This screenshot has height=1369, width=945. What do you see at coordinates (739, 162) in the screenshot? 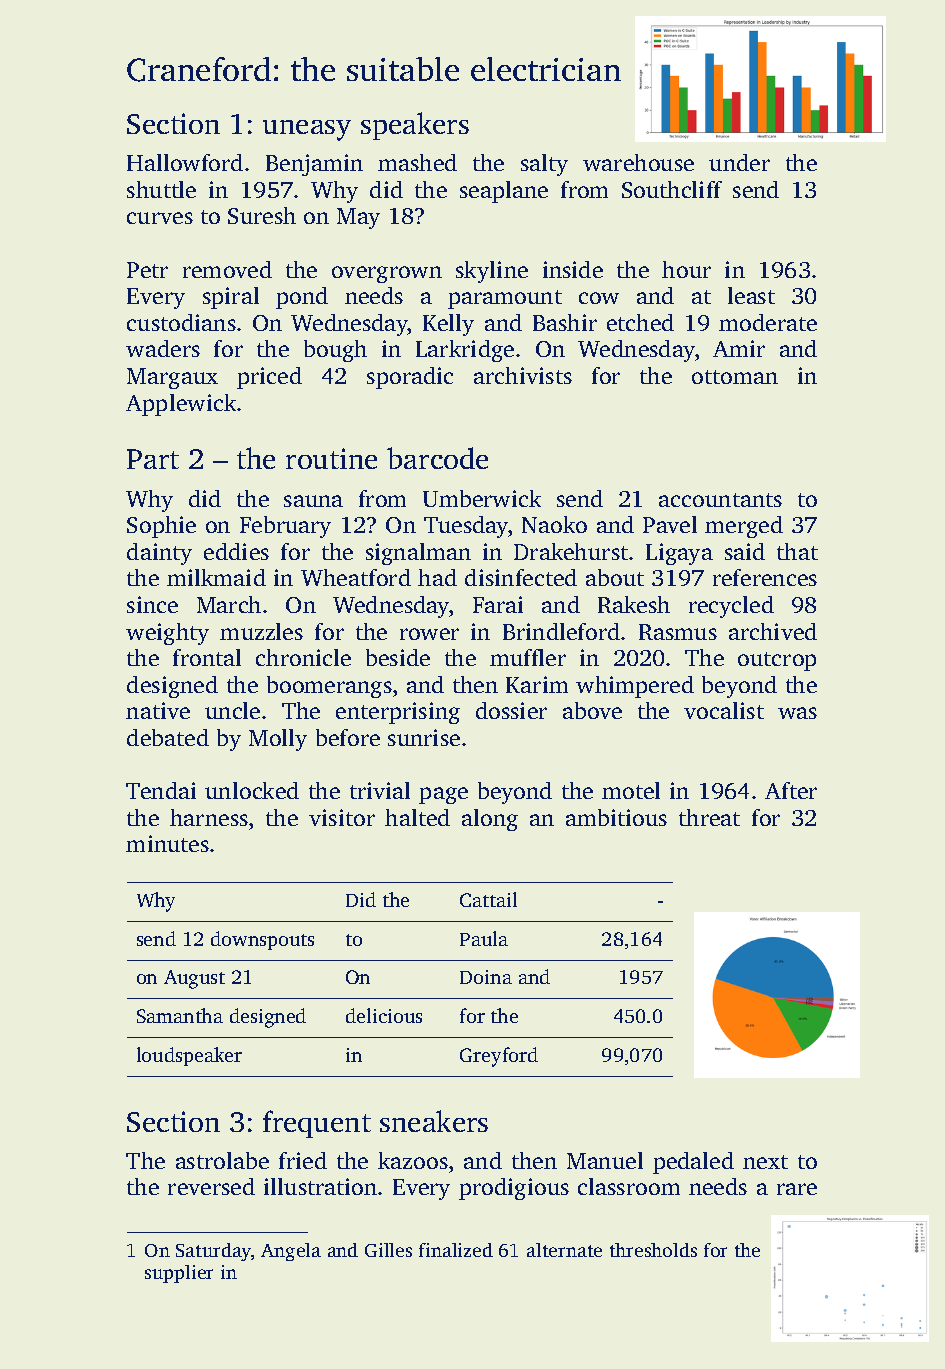
I see `under` at bounding box center [739, 162].
